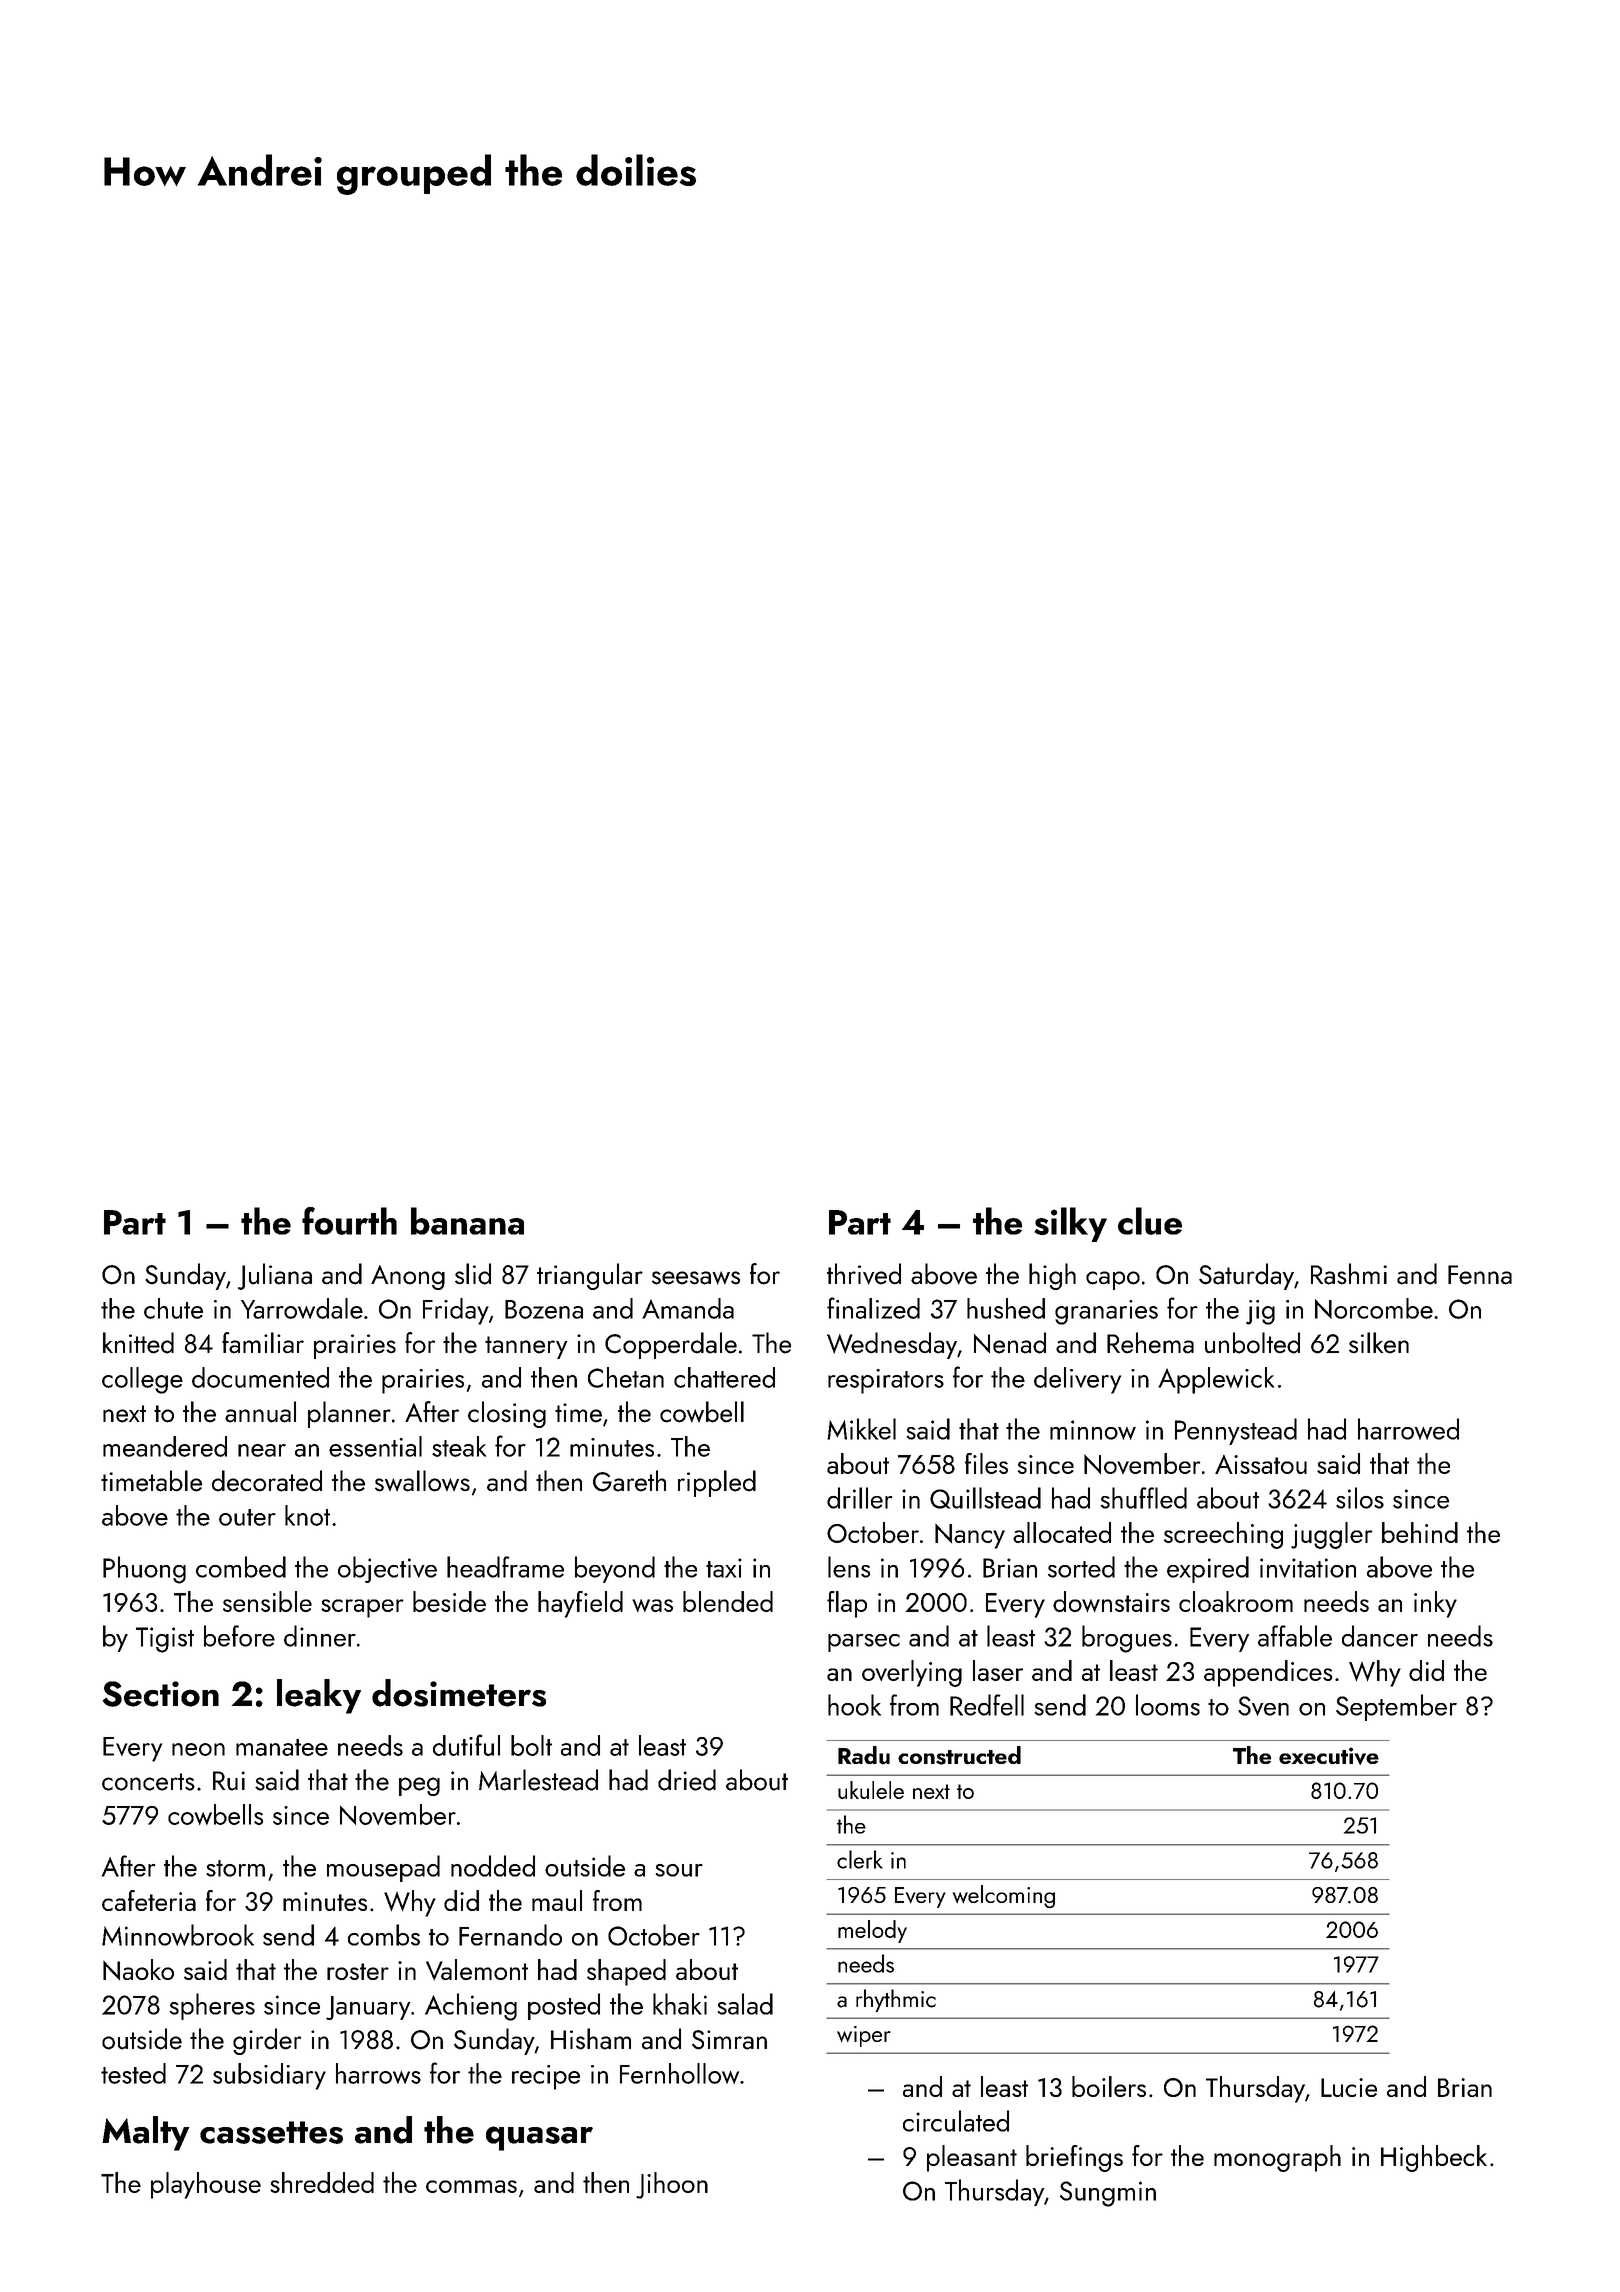 The image size is (1620, 2292). What do you see at coordinates (384, 1935) in the image?
I see `combs` at bounding box center [384, 1935].
